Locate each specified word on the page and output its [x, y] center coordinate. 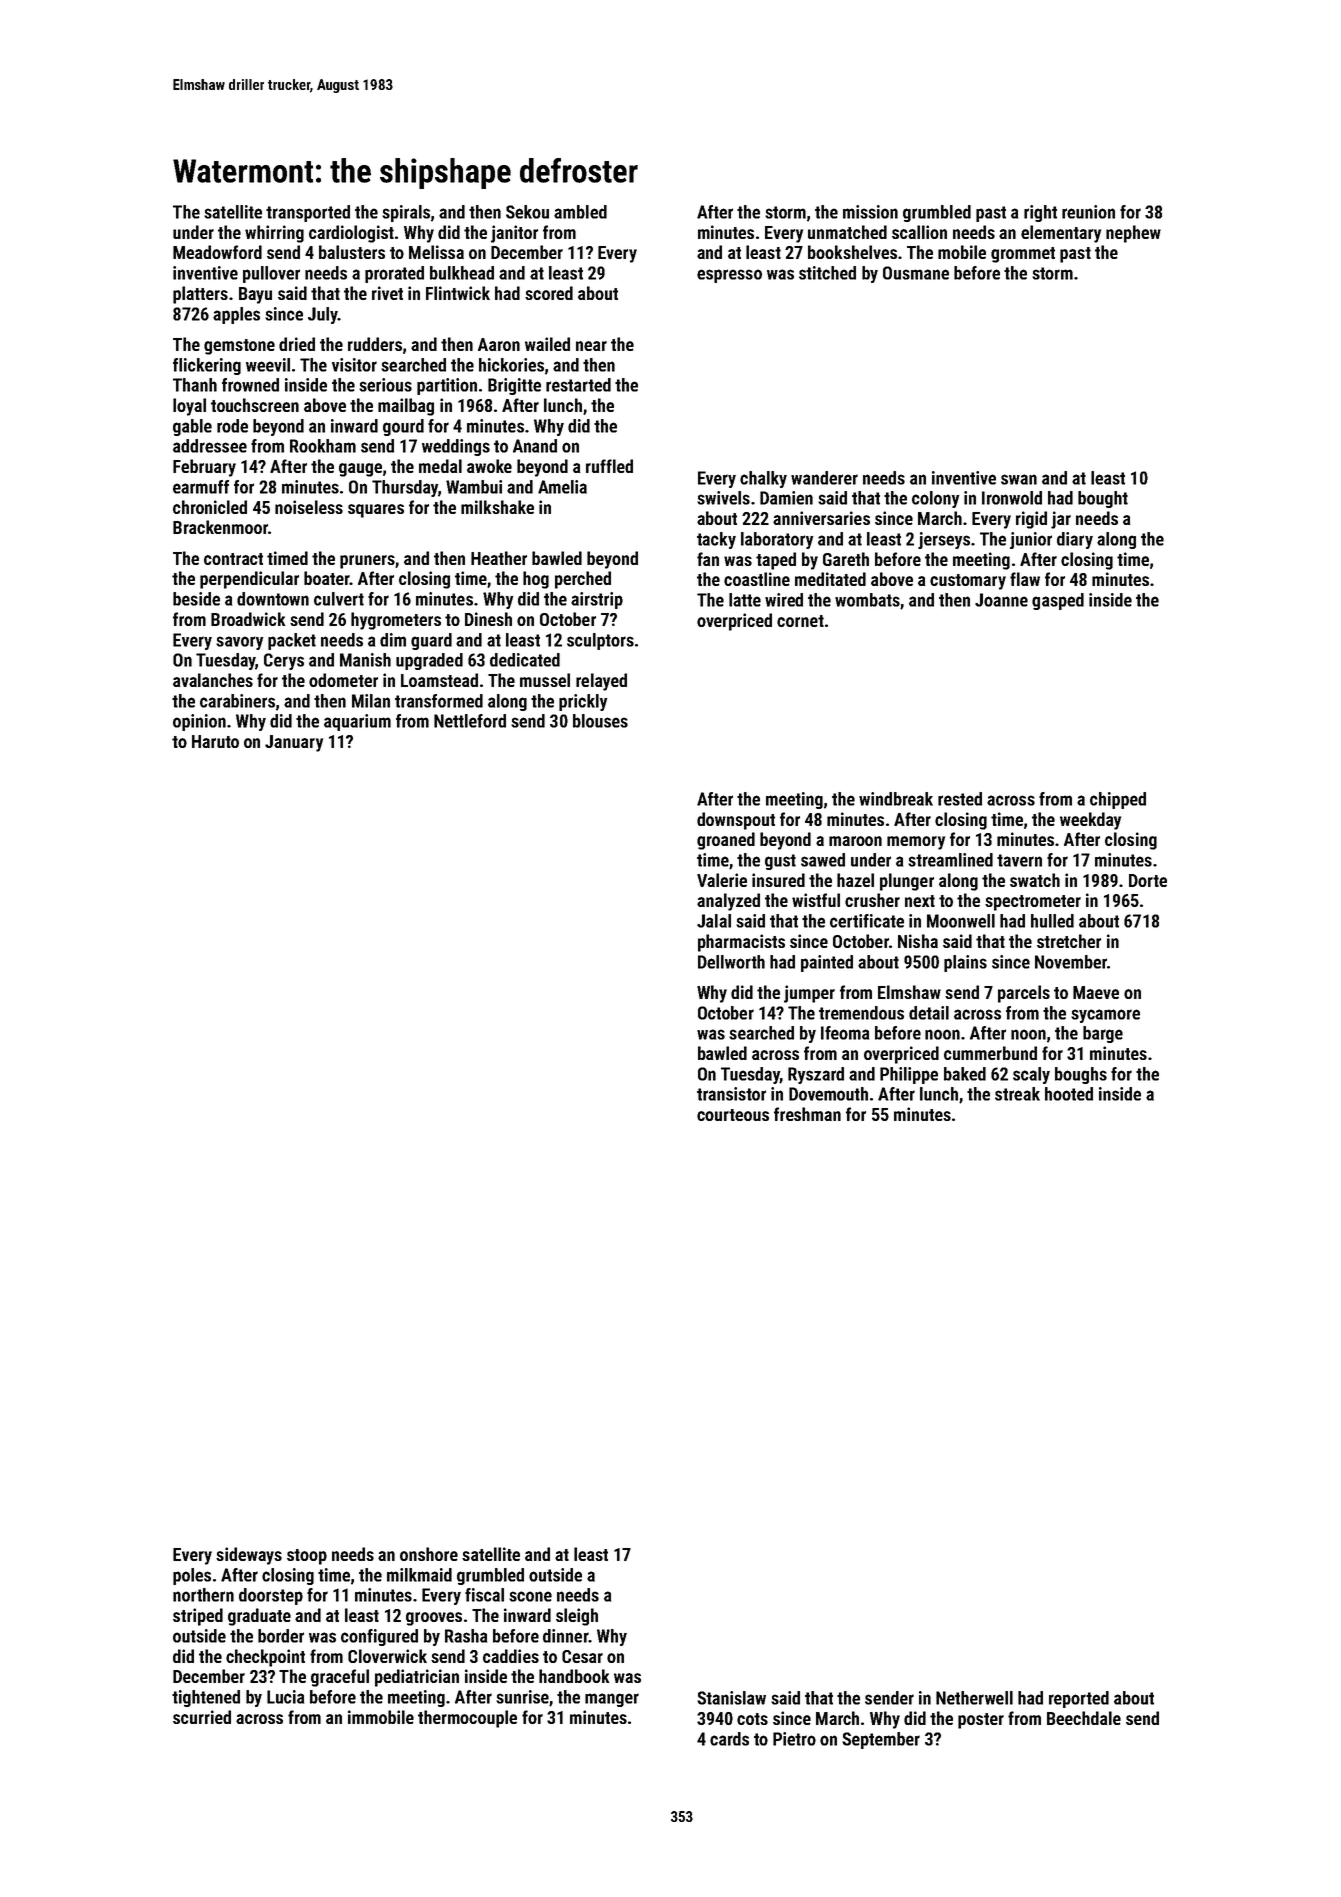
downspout [736, 821]
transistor [731, 1094]
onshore [429, 1554]
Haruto [215, 741]
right [1040, 213]
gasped [1058, 601]
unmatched [847, 232]
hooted [1069, 1094]
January [294, 743]
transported [308, 213]
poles [192, 1576]
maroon [855, 841]
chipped [1118, 800]
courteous [733, 1115]
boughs [1081, 1075]
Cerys [284, 661]
